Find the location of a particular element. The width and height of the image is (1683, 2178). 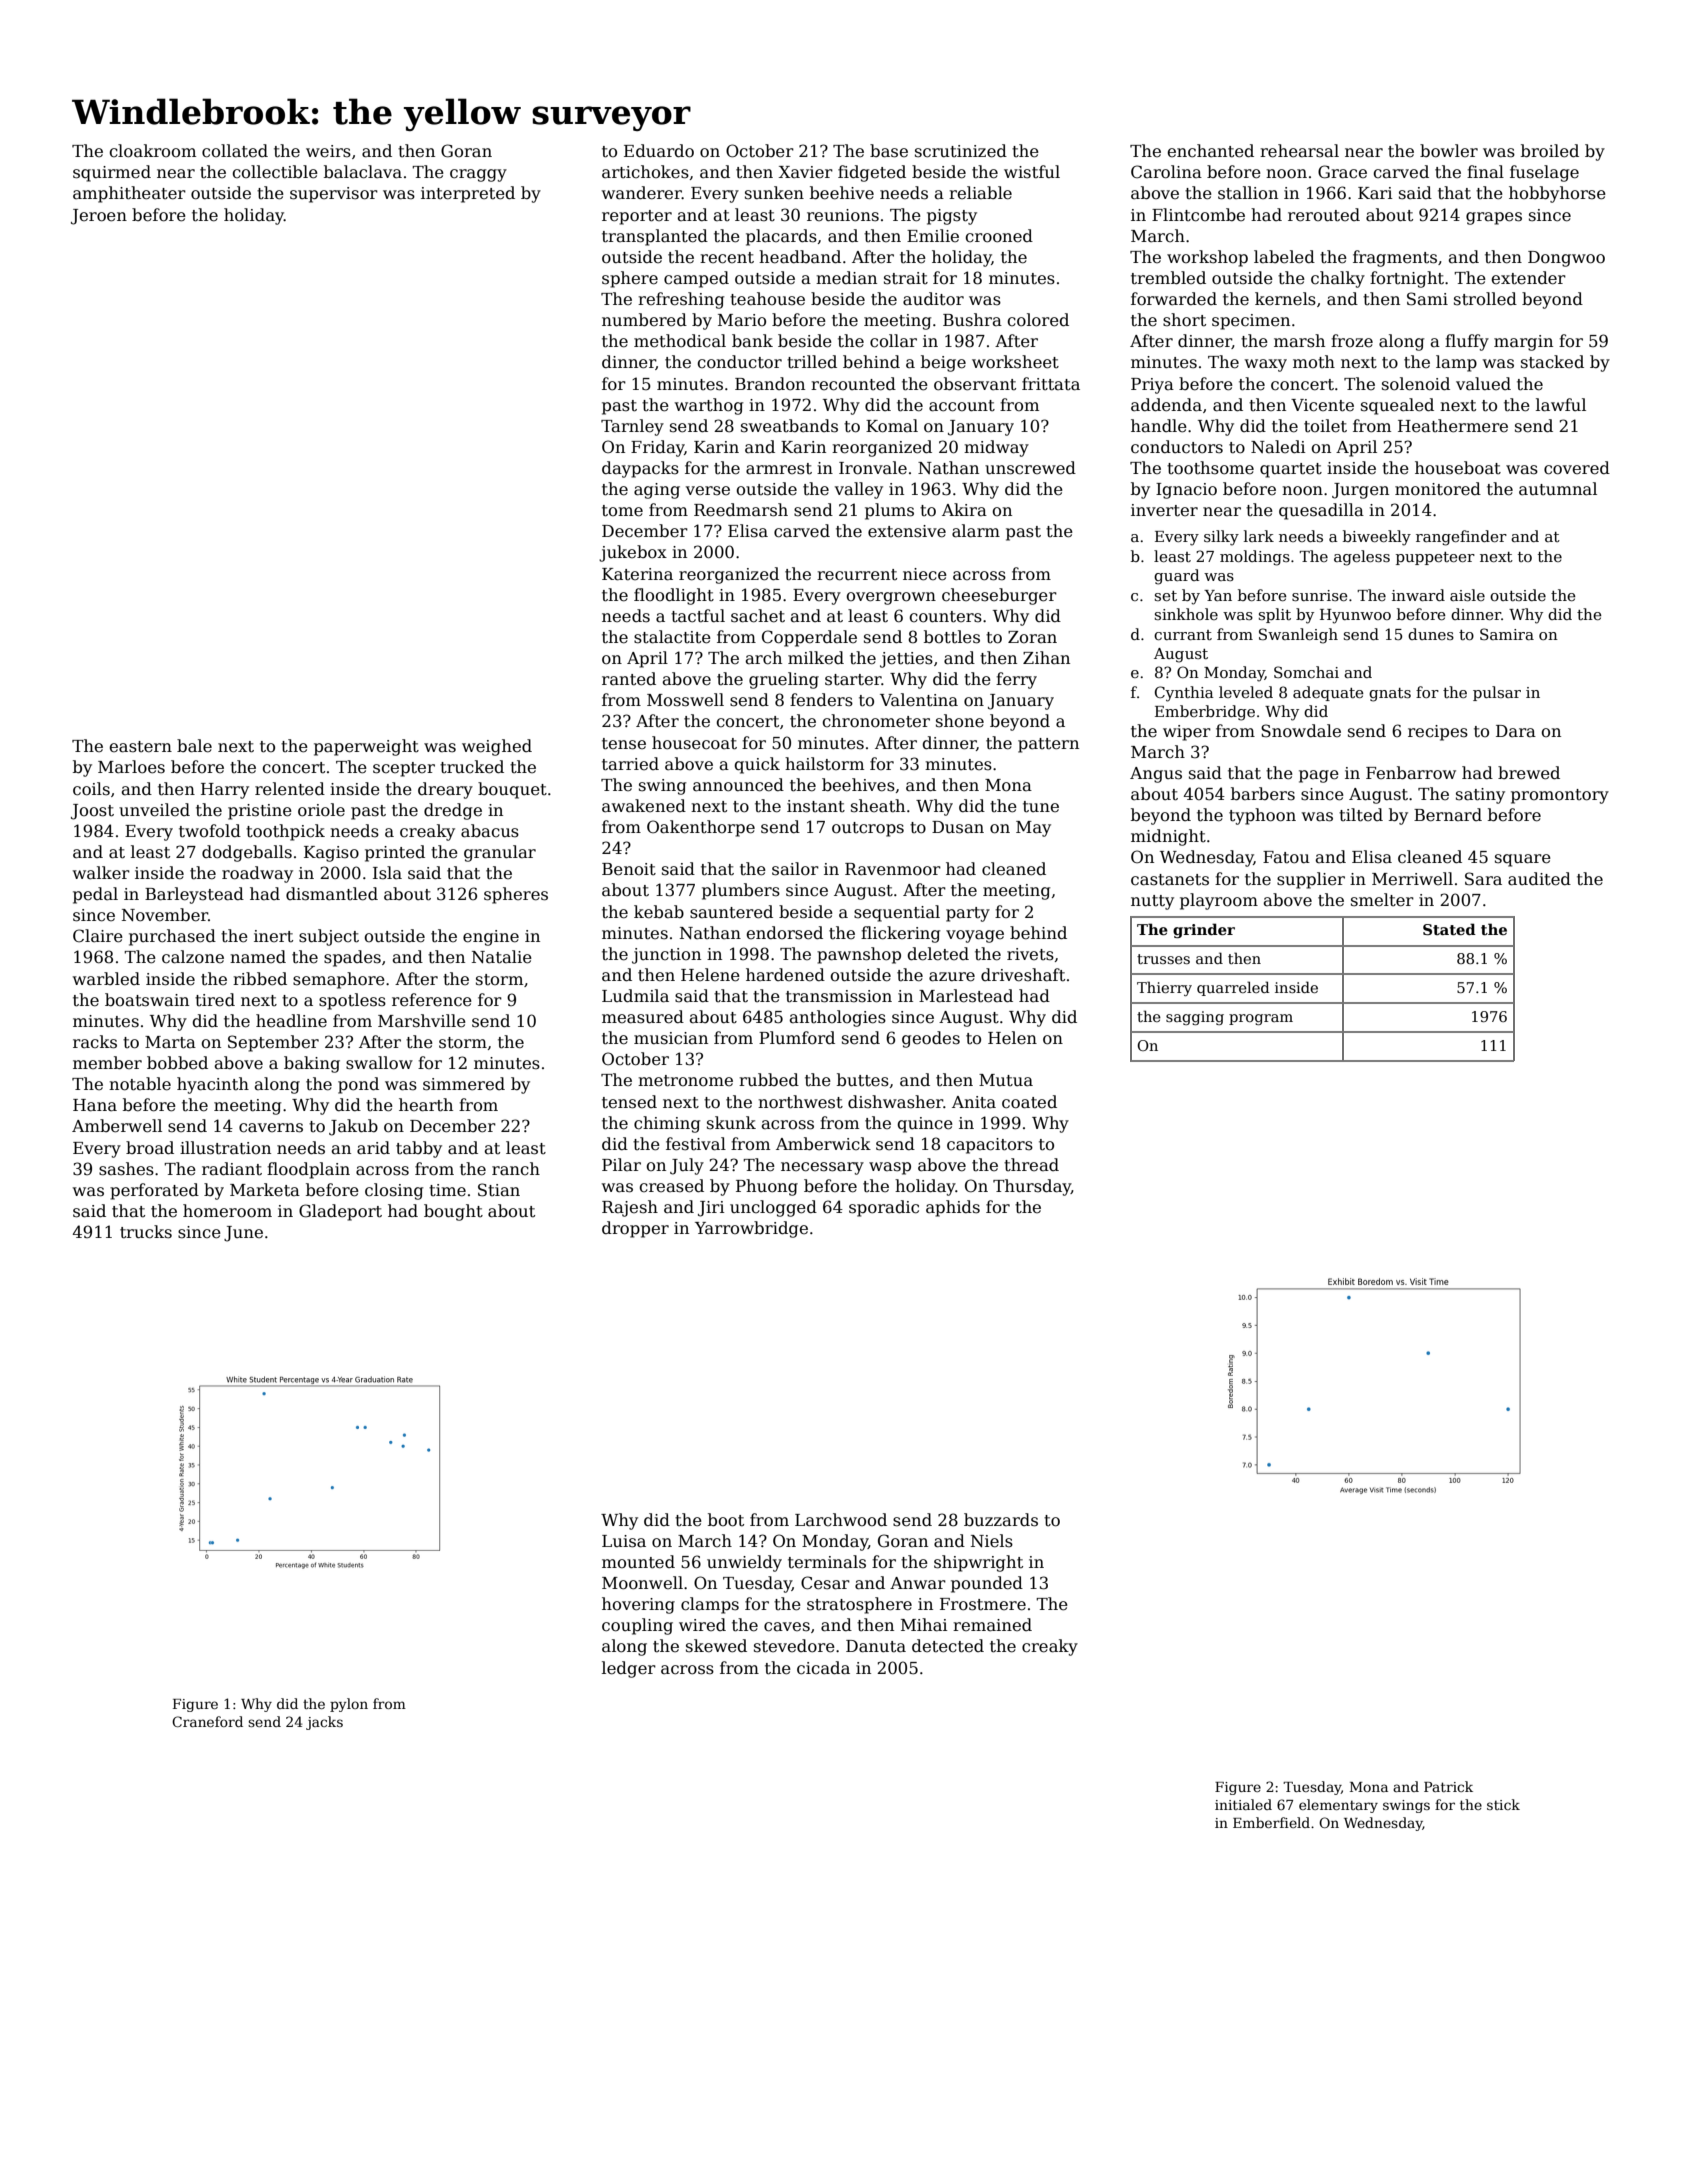

reunions is located at coordinates (843, 215).
